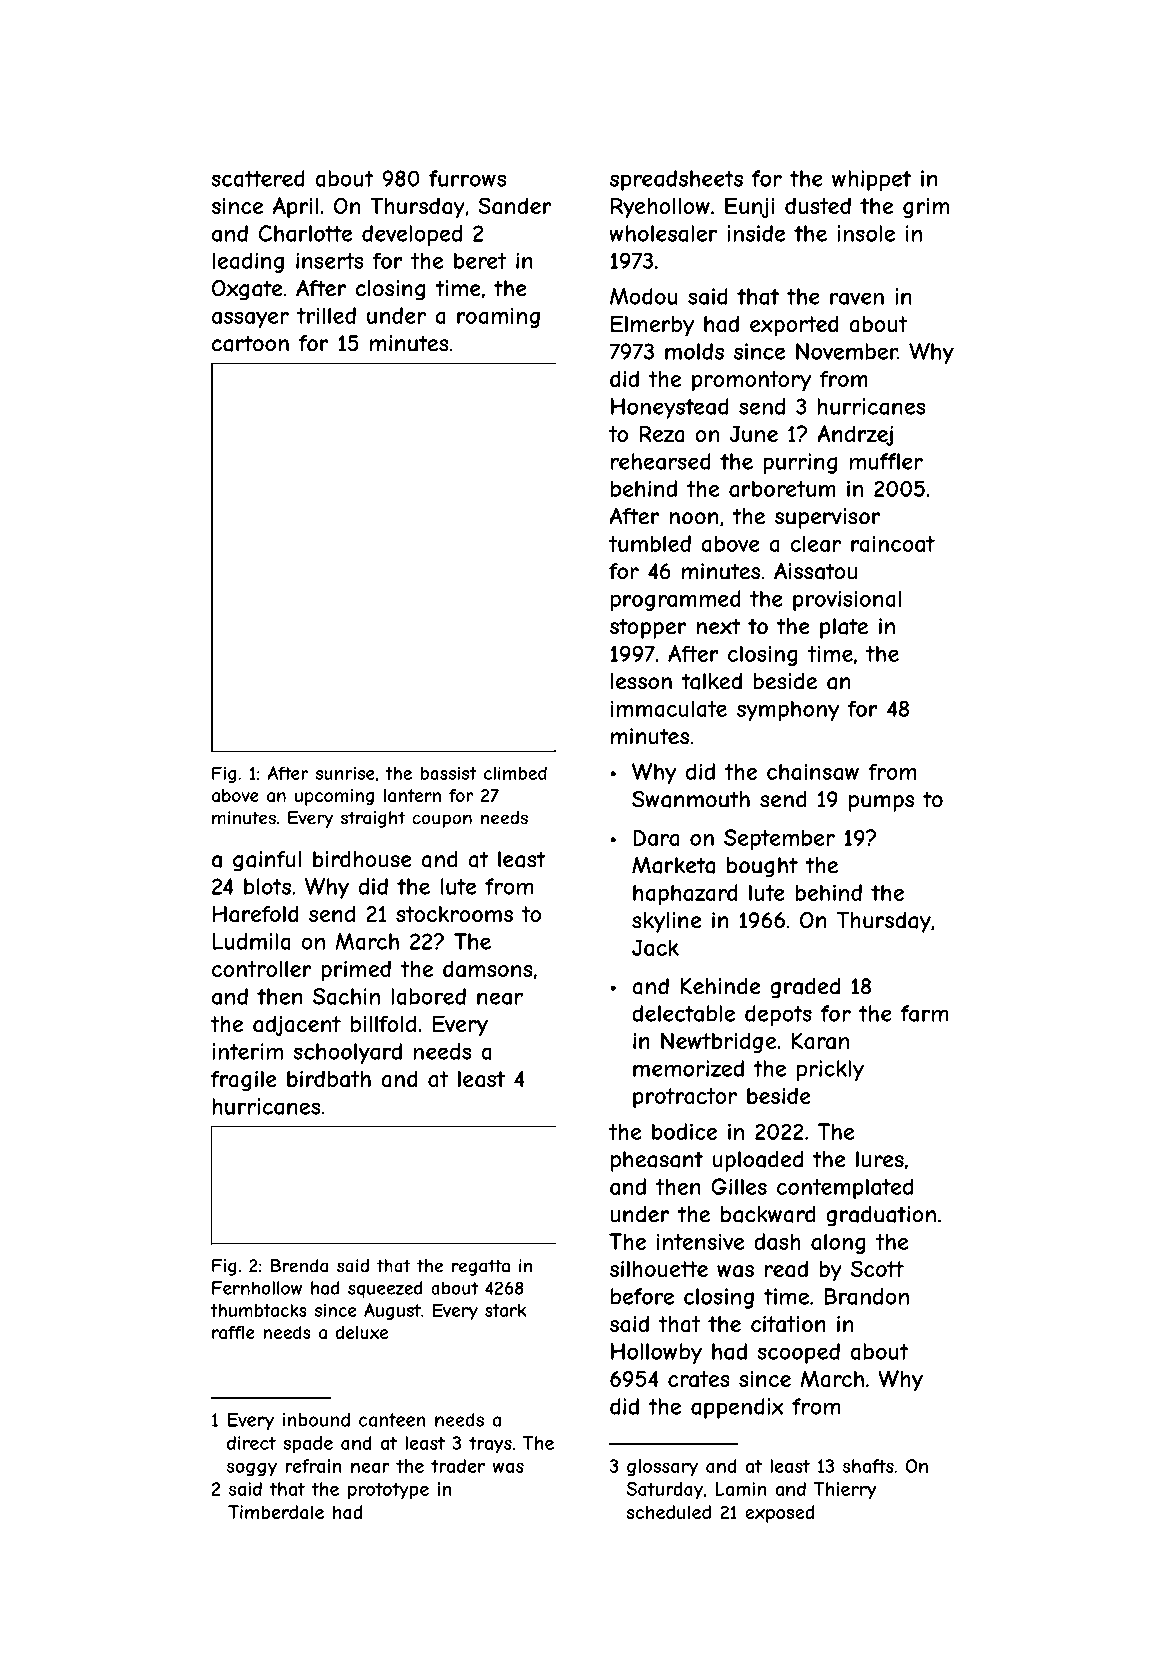 Image resolution: width=1165 pixels, height=1654 pixels. Describe the element at coordinates (830, 1070) in the page. I see `prickly` at that location.
